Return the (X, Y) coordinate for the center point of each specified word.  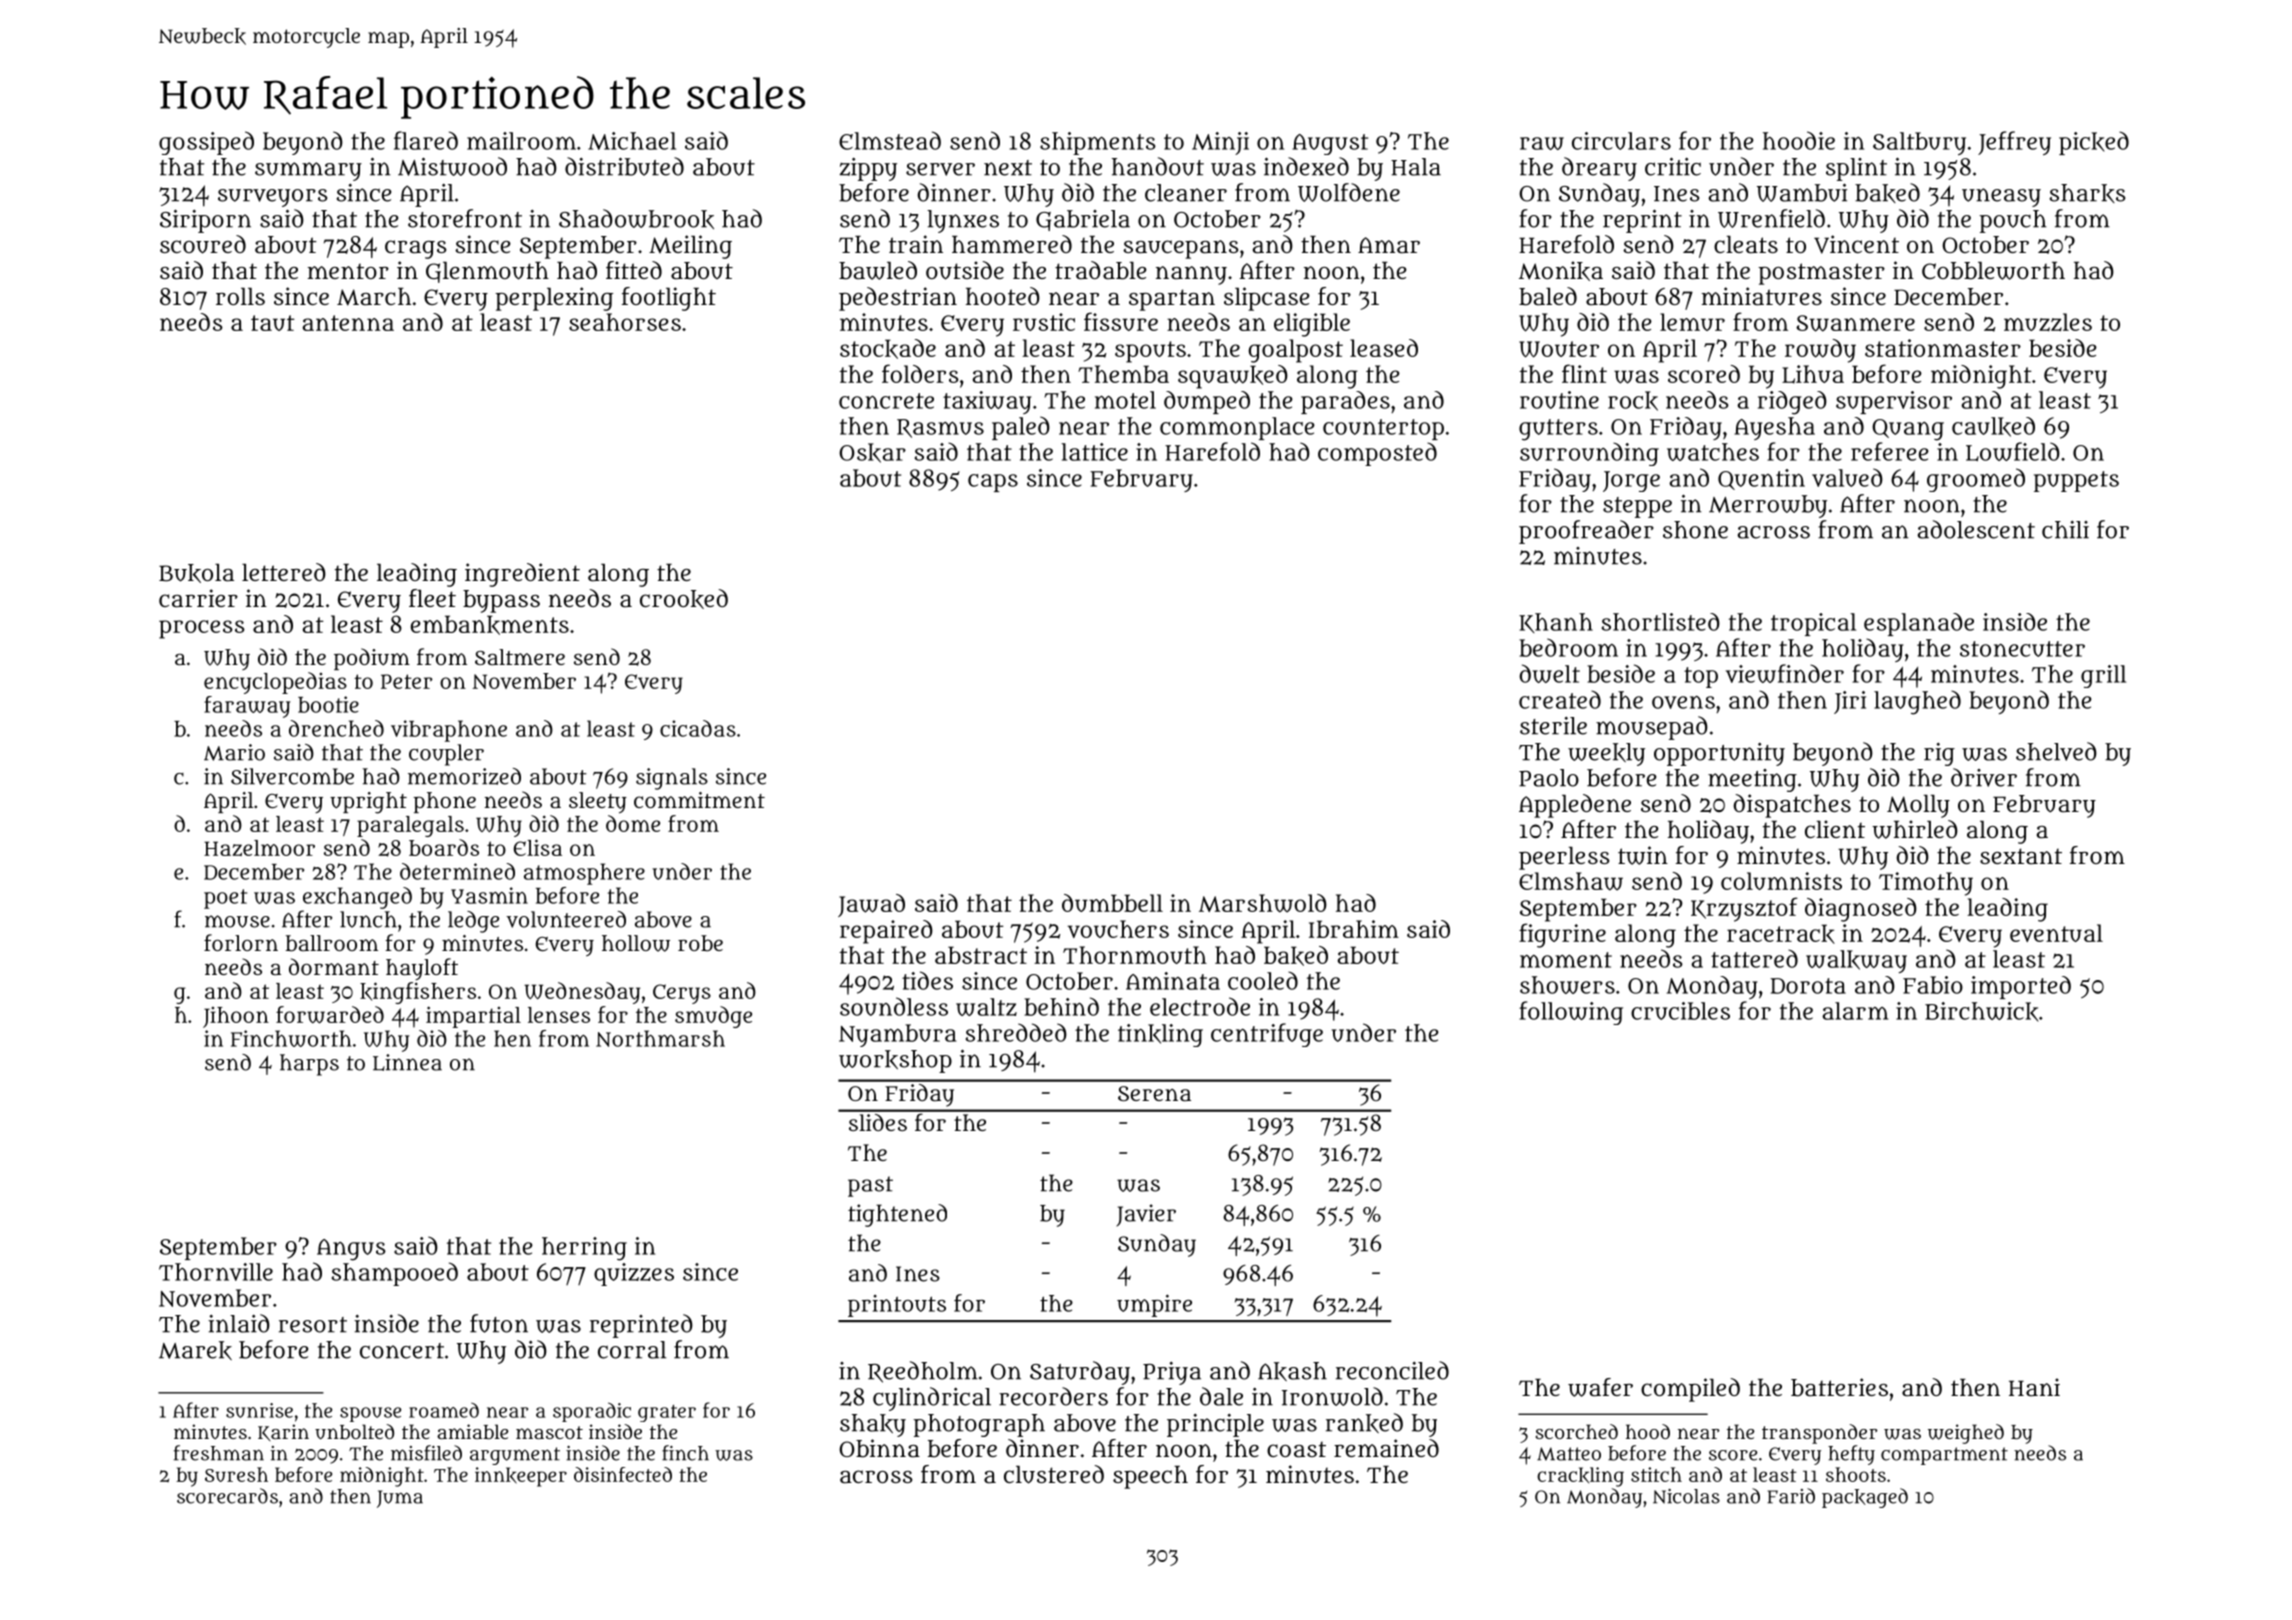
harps (309, 1065)
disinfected (623, 1474)
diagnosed (1861, 910)
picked (2094, 143)
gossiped (206, 143)
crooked (684, 599)
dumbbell (1112, 903)
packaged (1865, 1498)
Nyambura (897, 1035)
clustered (1054, 1474)
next (1008, 168)
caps (993, 483)
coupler (446, 755)
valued (1847, 477)
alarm (1855, 1011)
